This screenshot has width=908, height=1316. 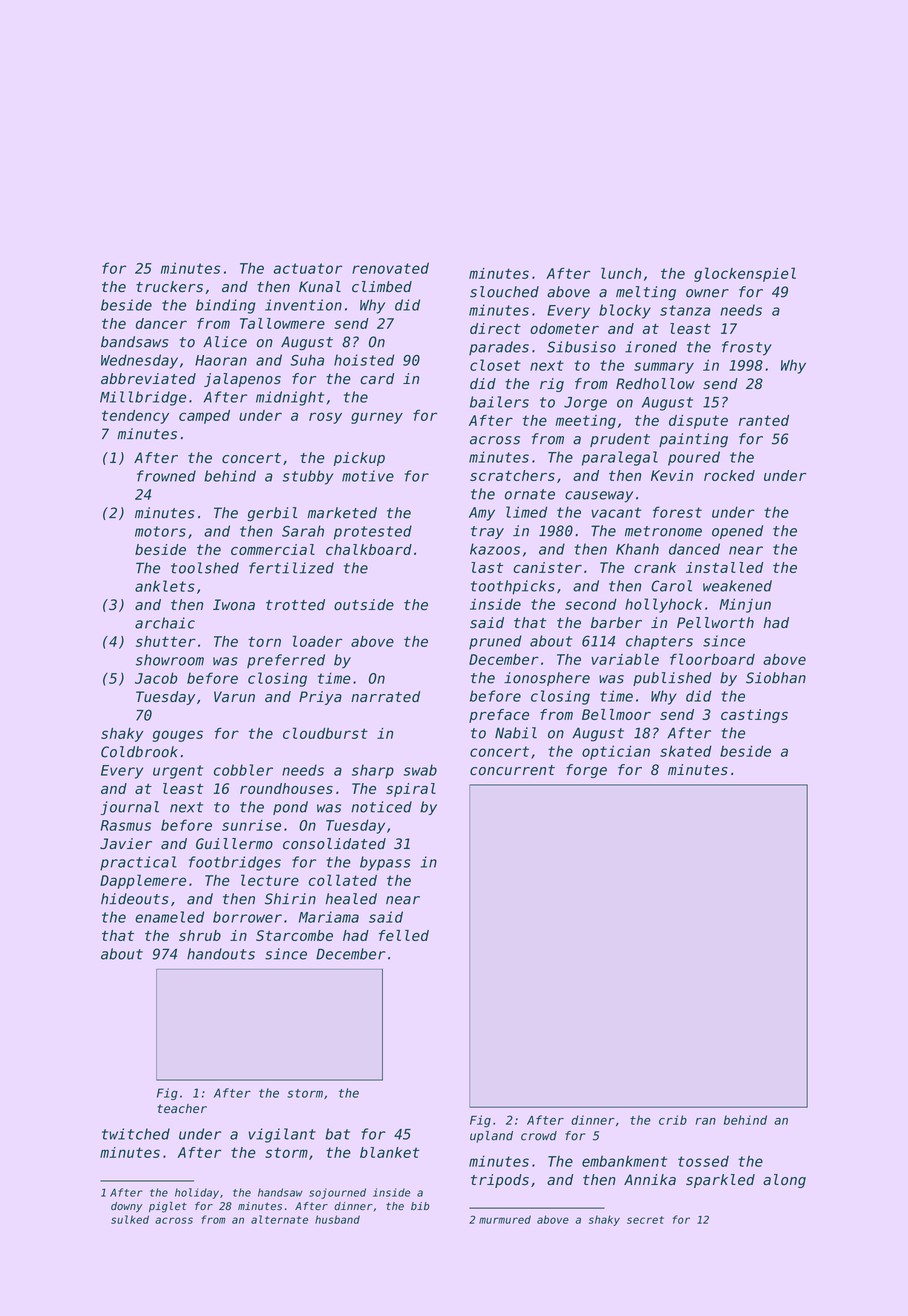 I want to click on handouts, so click(x=221, y=954).
